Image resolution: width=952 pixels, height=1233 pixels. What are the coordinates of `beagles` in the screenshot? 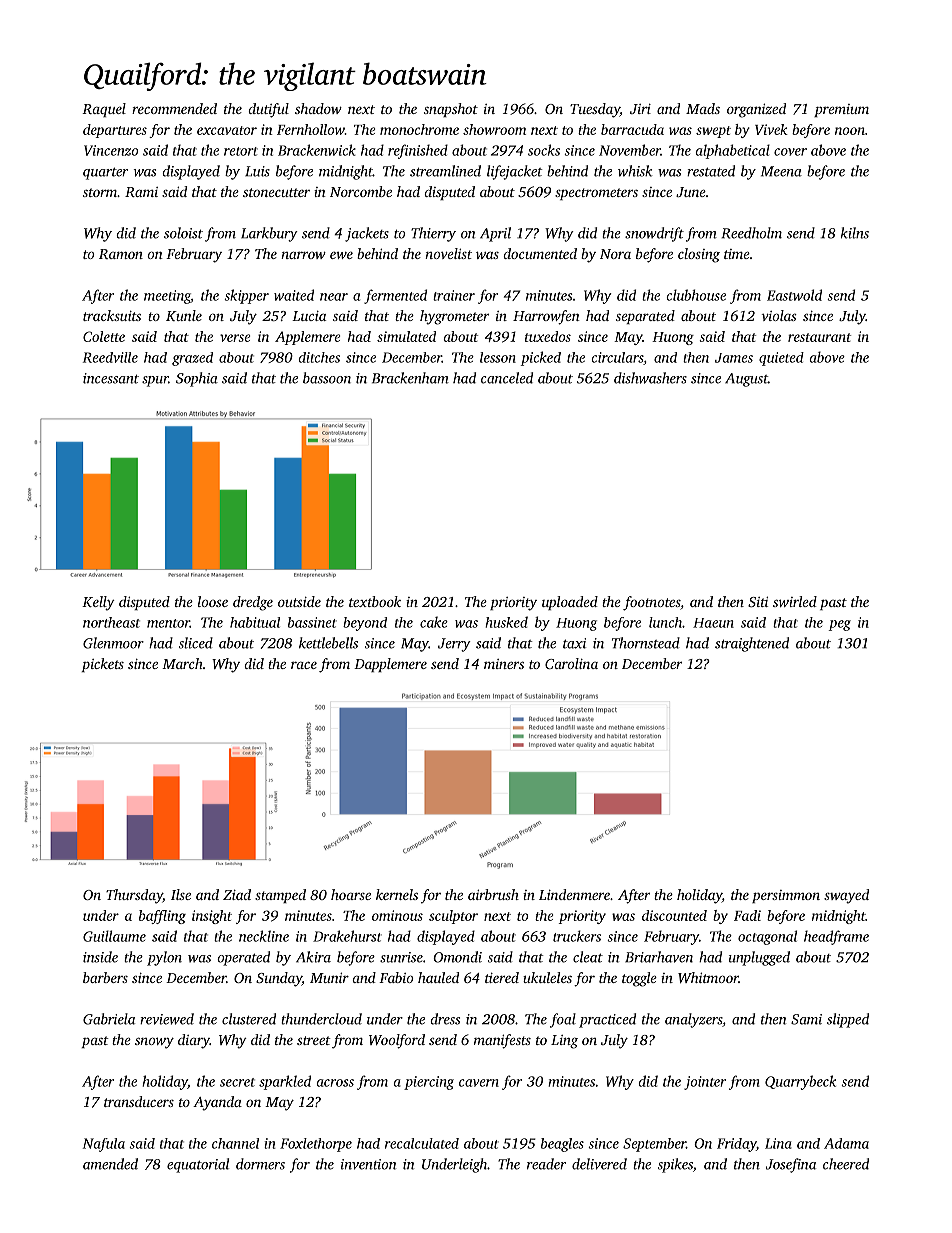 It's located at (562, 1145).
